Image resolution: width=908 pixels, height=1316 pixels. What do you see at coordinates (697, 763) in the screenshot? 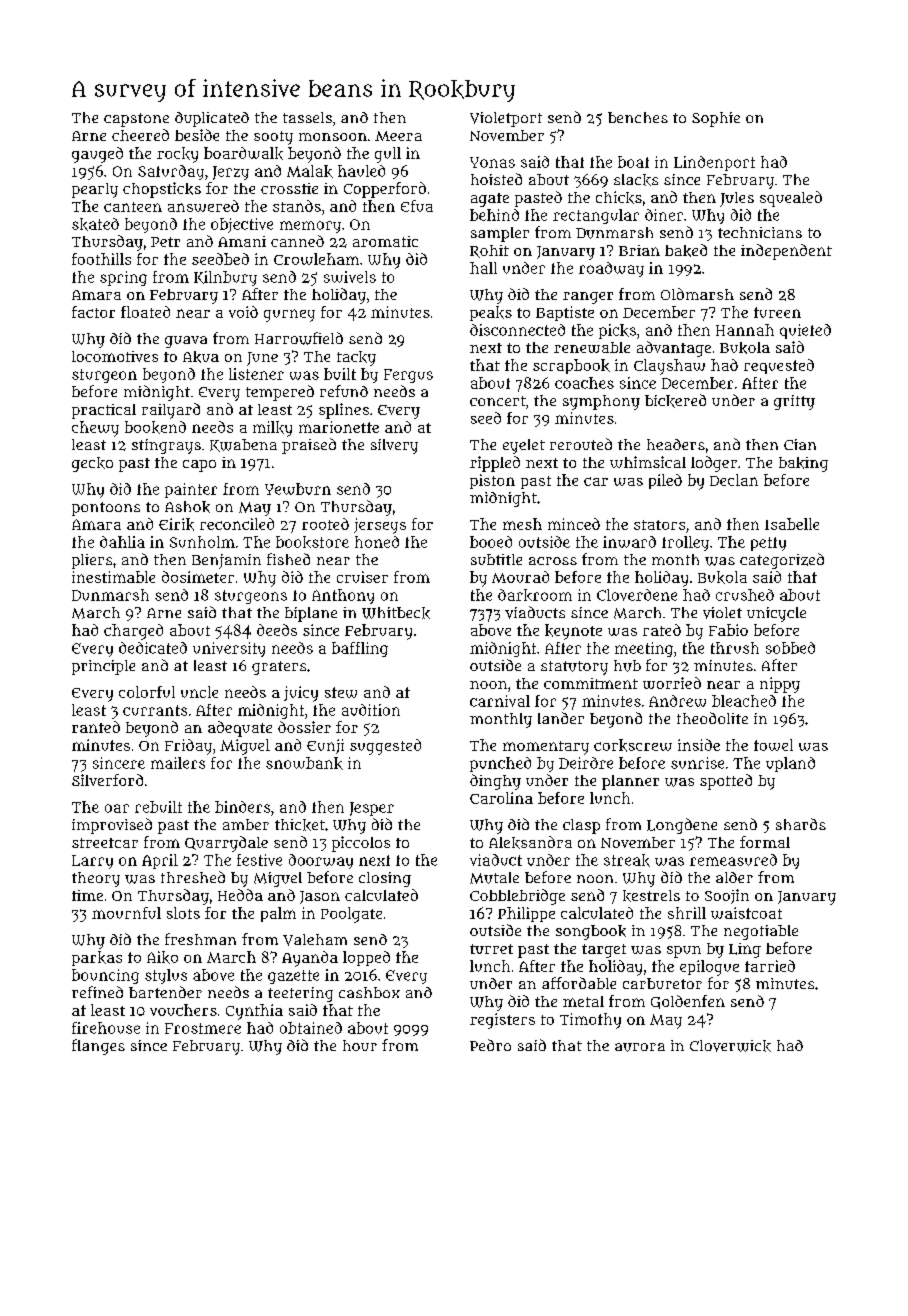
I see `sunrise` at bounding box center [697, 763].
